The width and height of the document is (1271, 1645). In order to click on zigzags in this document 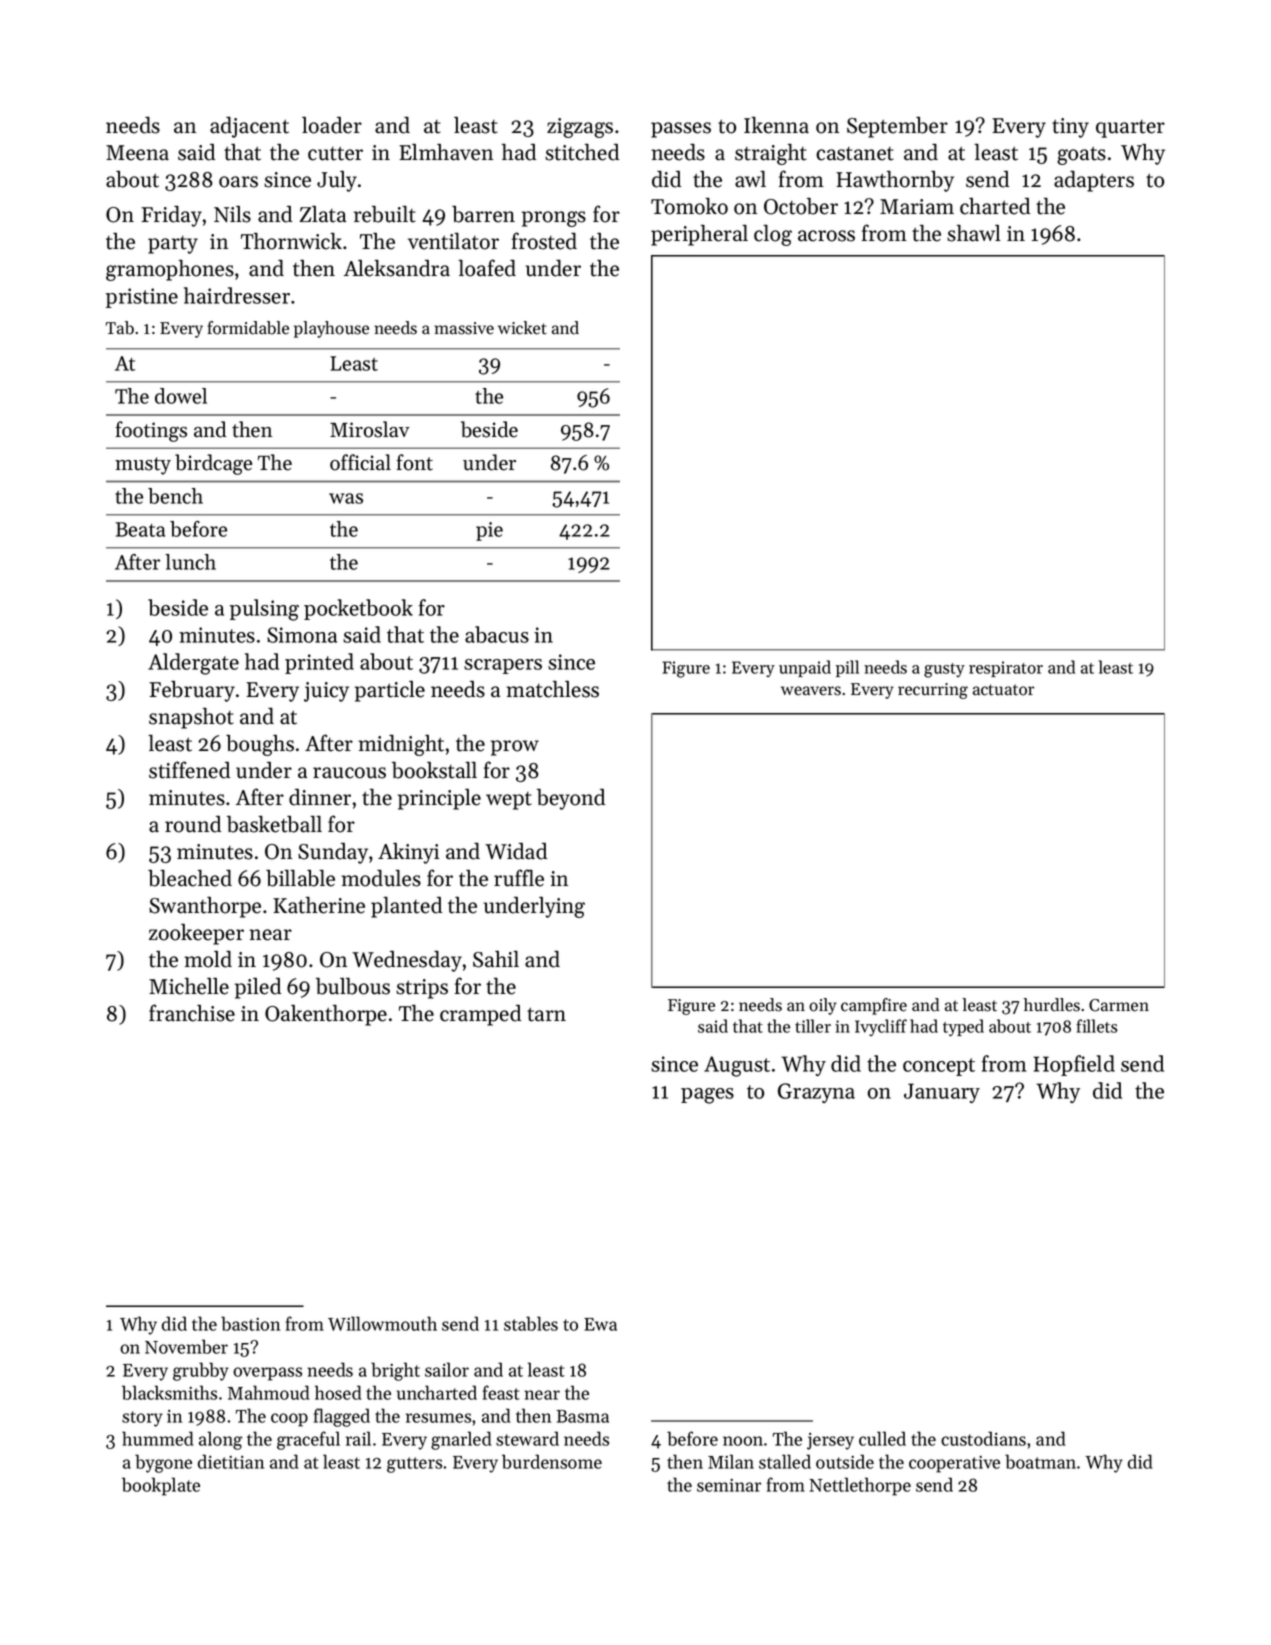, I will do `click(580, 128)`.
